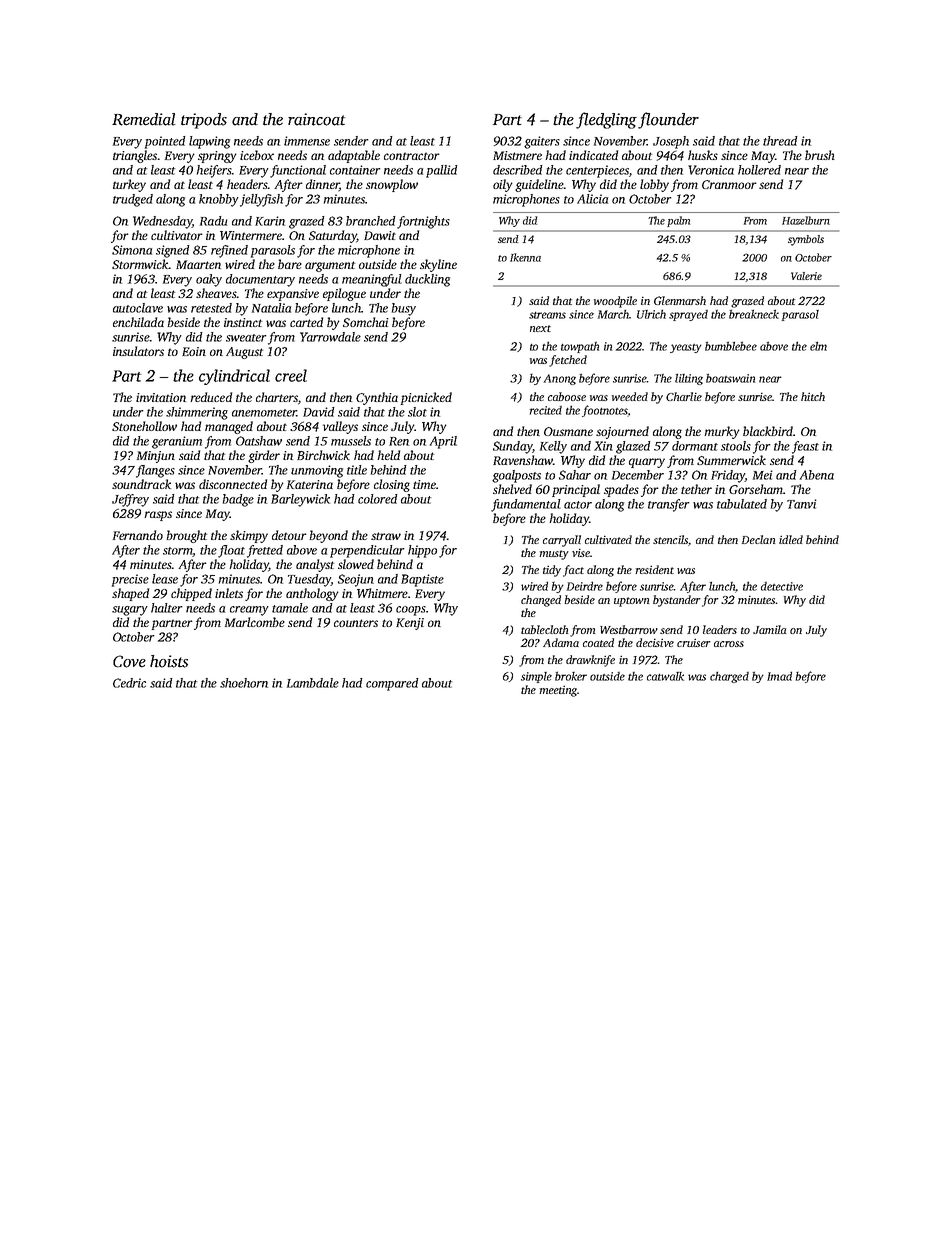 This page has height=1233, width=952. What do you see at coordinates (138, 351) in the page?
I see `insulators` at bounding box center [138, 351].
